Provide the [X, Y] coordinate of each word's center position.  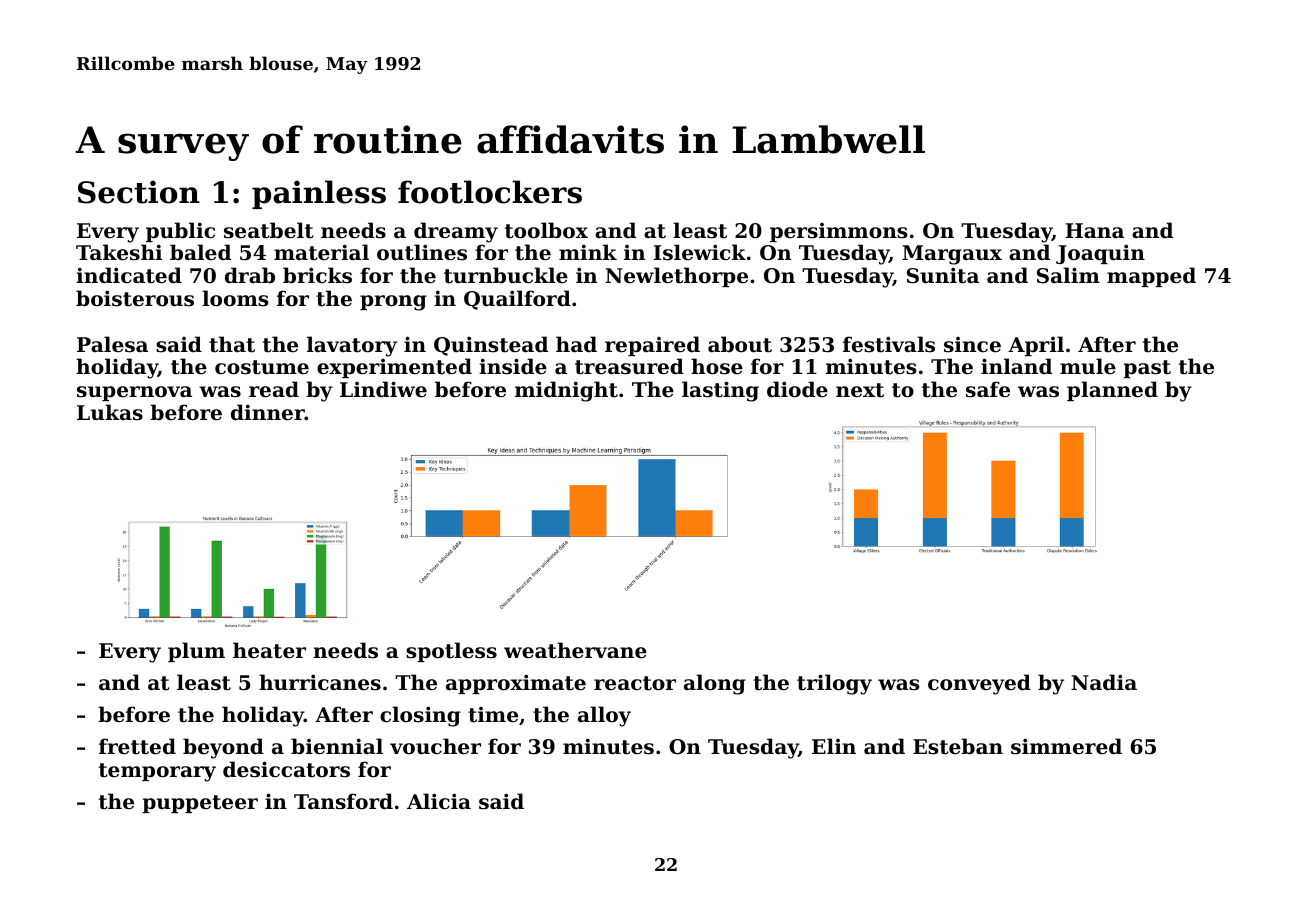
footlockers [490, 192]
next [860, 390]
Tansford [343, 801]
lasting [720, 391]
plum [196, 652]
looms [235, 298]
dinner [268, 412]
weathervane [575, 650]
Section [139, 192]
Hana [1094, 230]
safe [988, 389]
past [1147, 369]
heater [269, 650]
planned [1112, 391]
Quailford [517, 300]
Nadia [1104, 682]
